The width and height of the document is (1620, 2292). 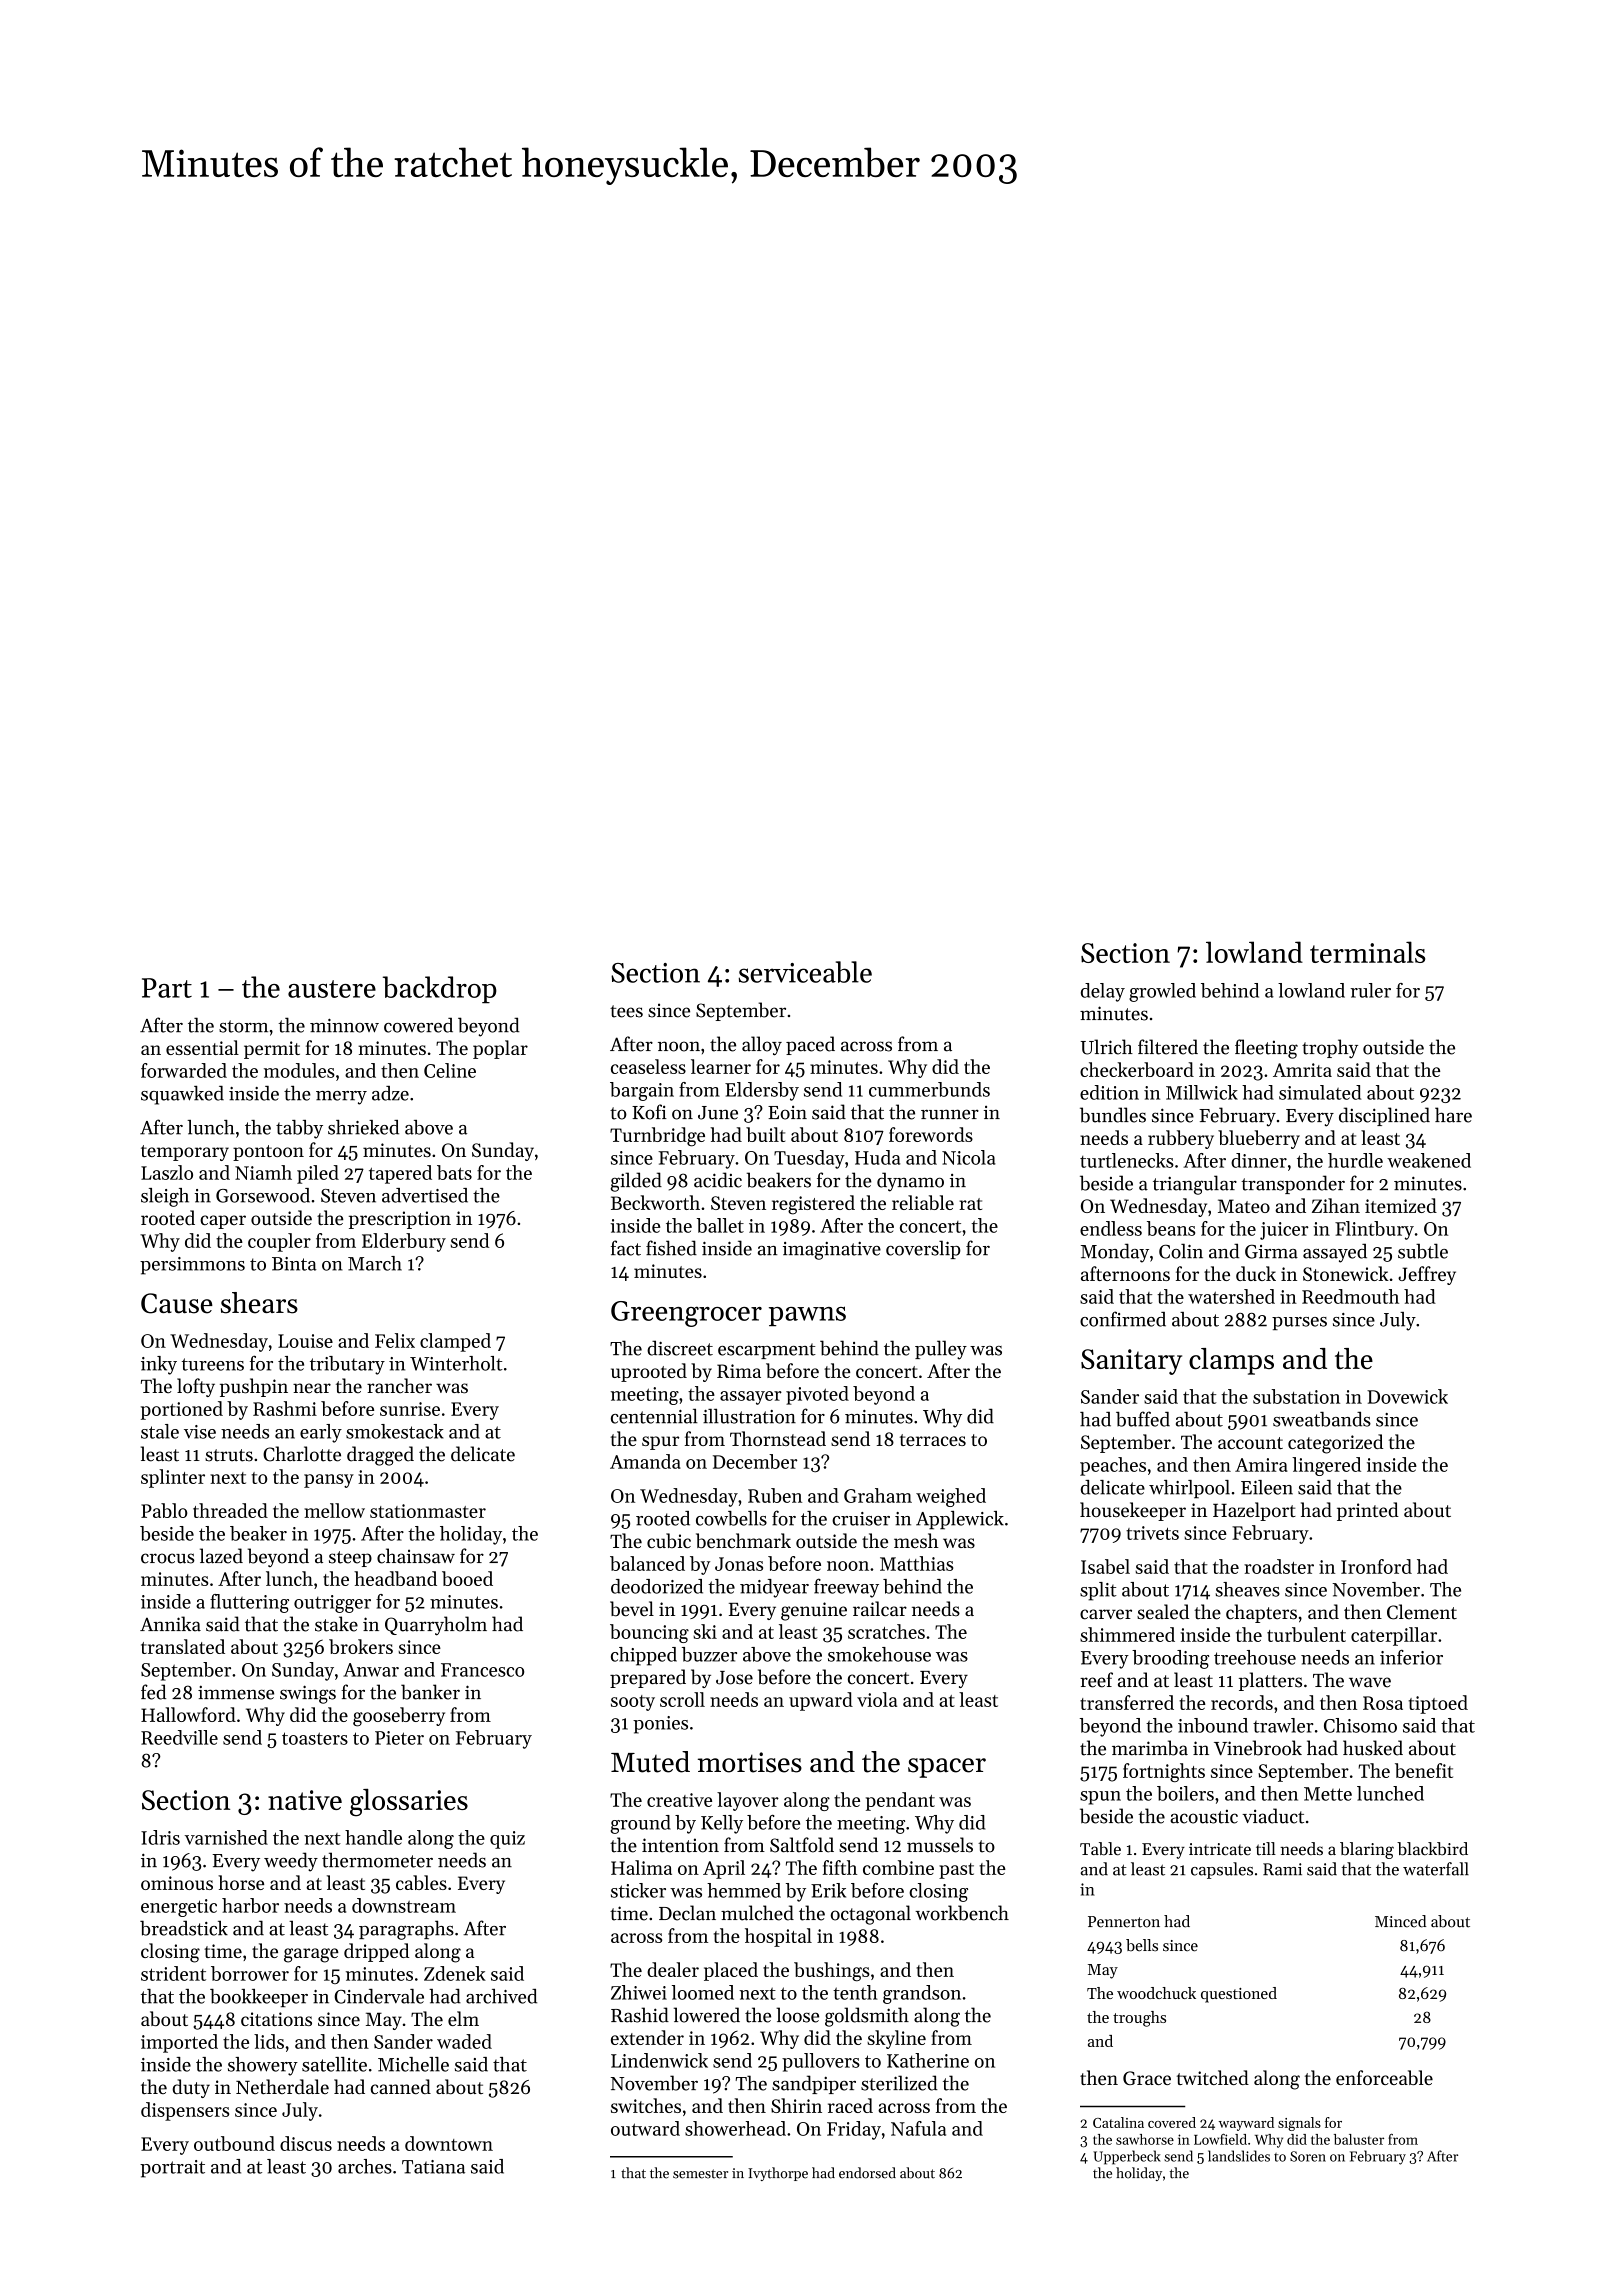 What do you see at coordinates (638, 1890) in the document?
I see `sticker` at bounding box center [638, 1890].
